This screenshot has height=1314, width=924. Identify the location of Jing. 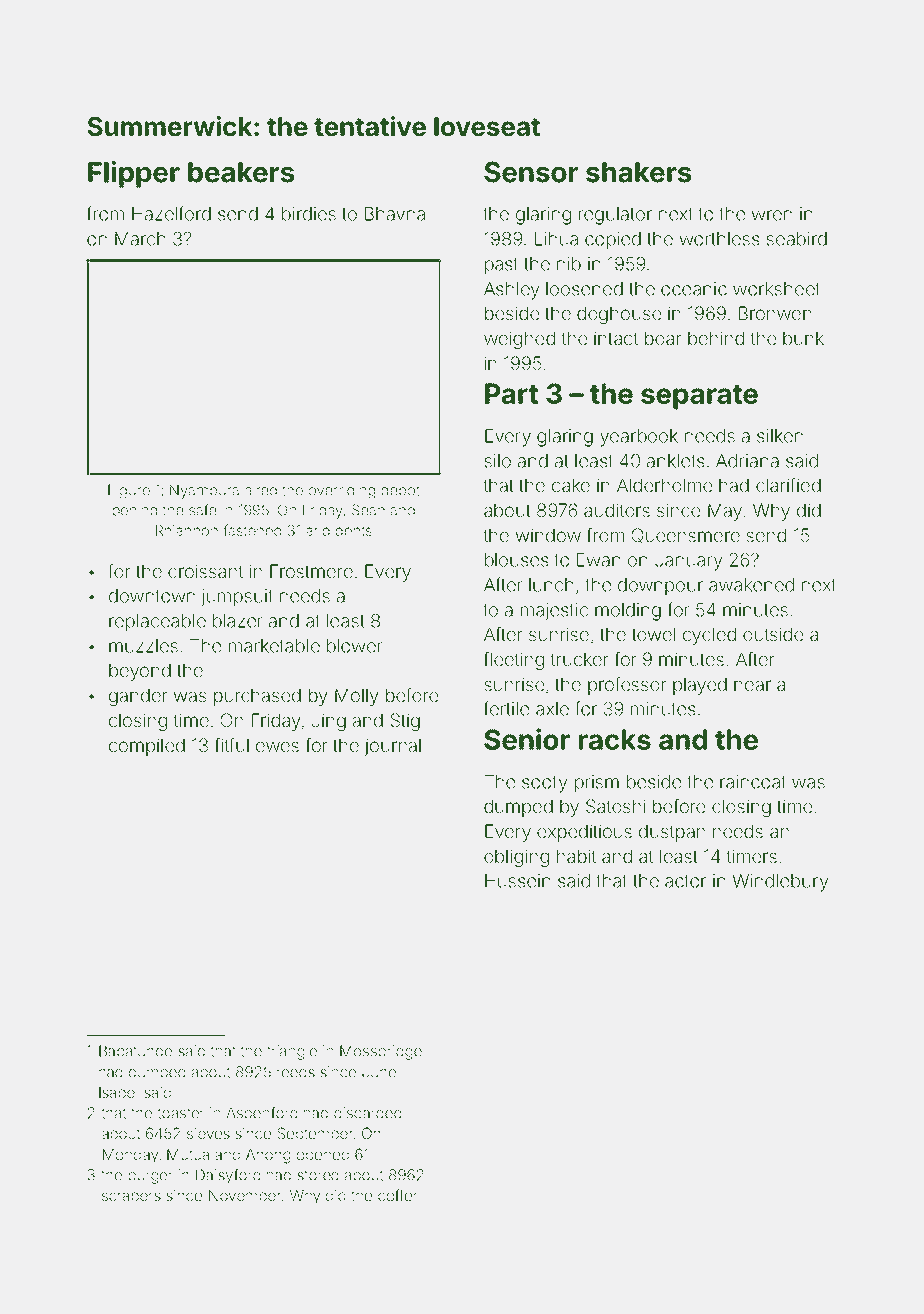
(329, 722).
